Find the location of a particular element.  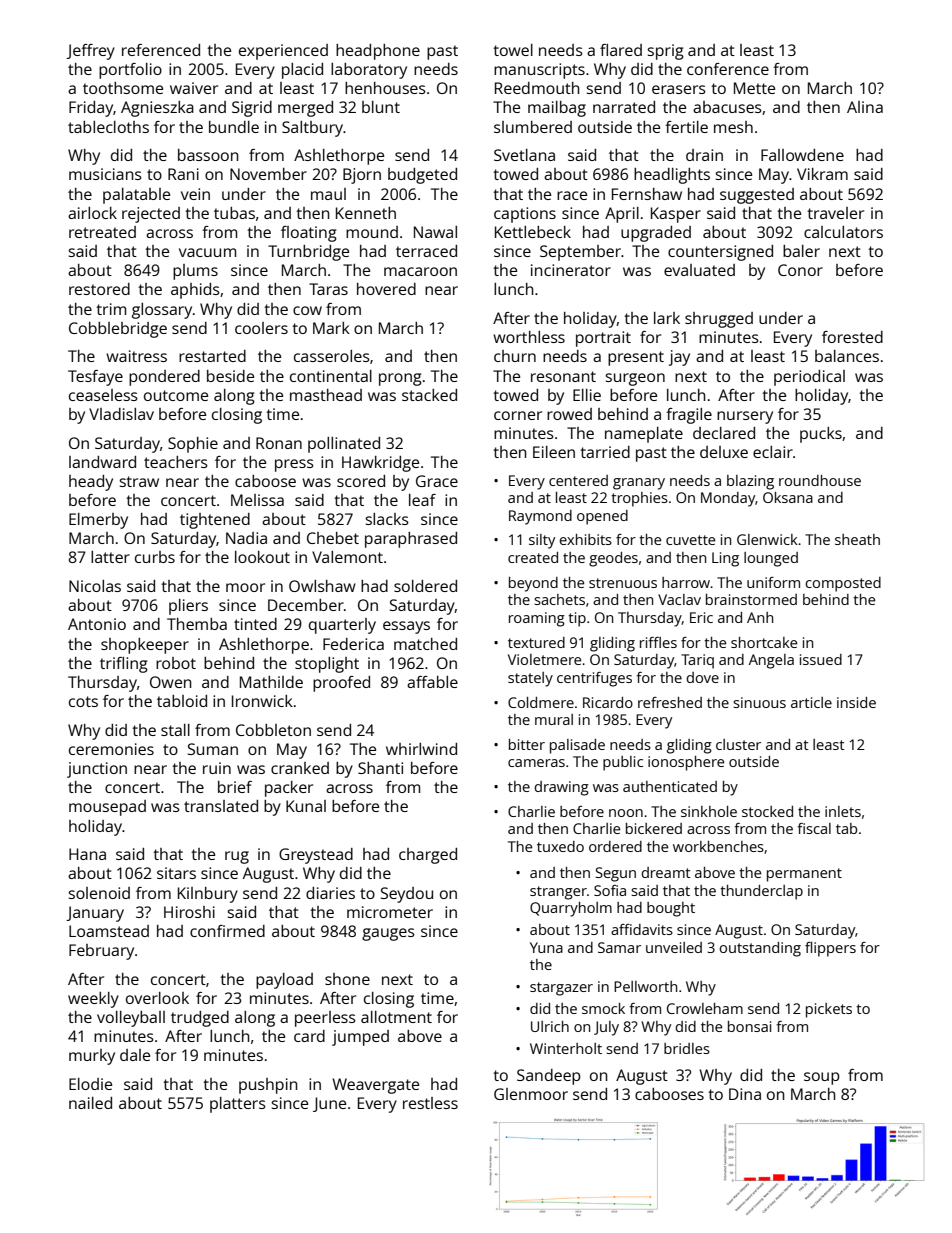

ruin is located at coordinates (217, 768).
